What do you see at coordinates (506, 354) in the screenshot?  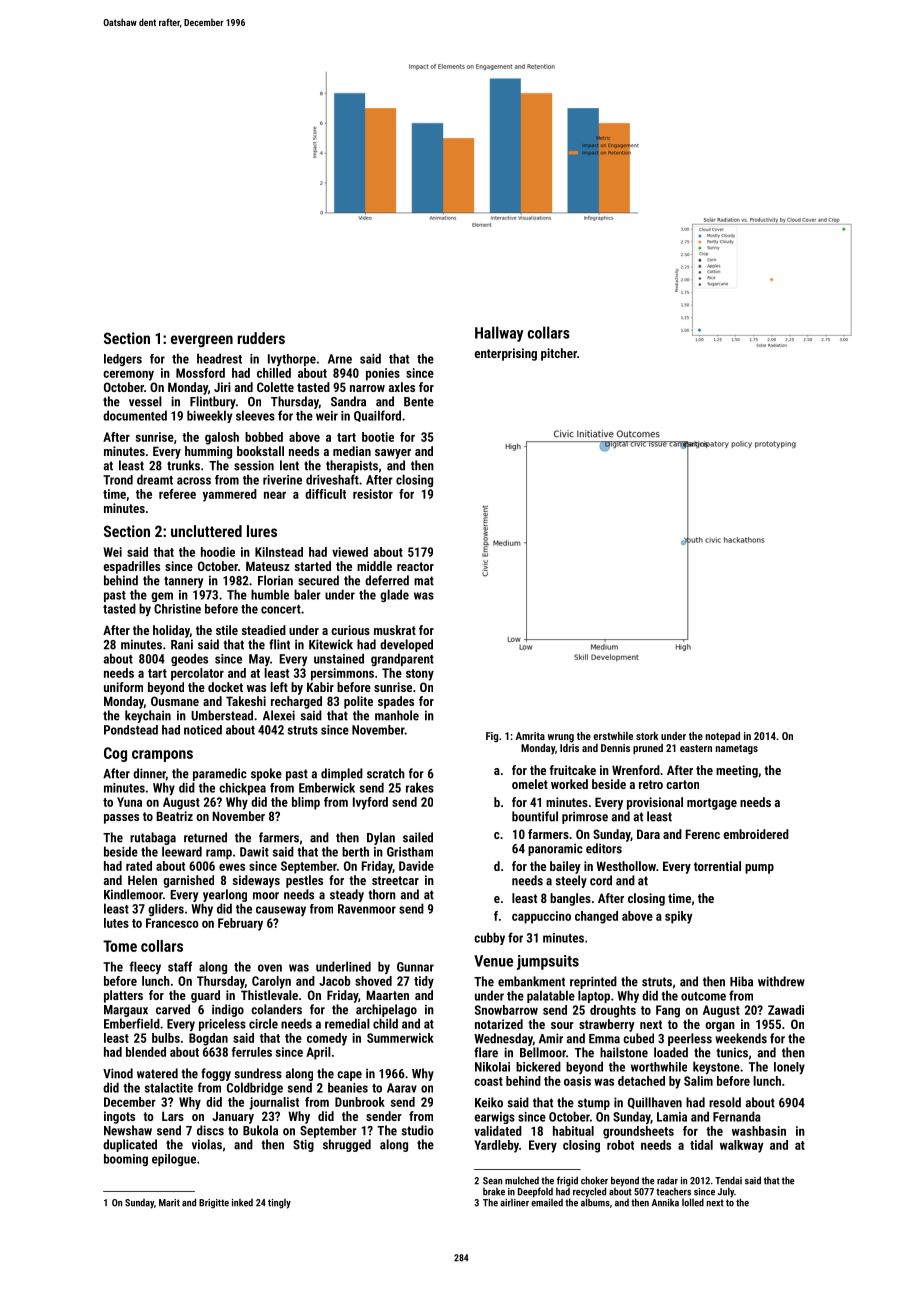 I see `enterprising` at bounding box center [506, 354].
